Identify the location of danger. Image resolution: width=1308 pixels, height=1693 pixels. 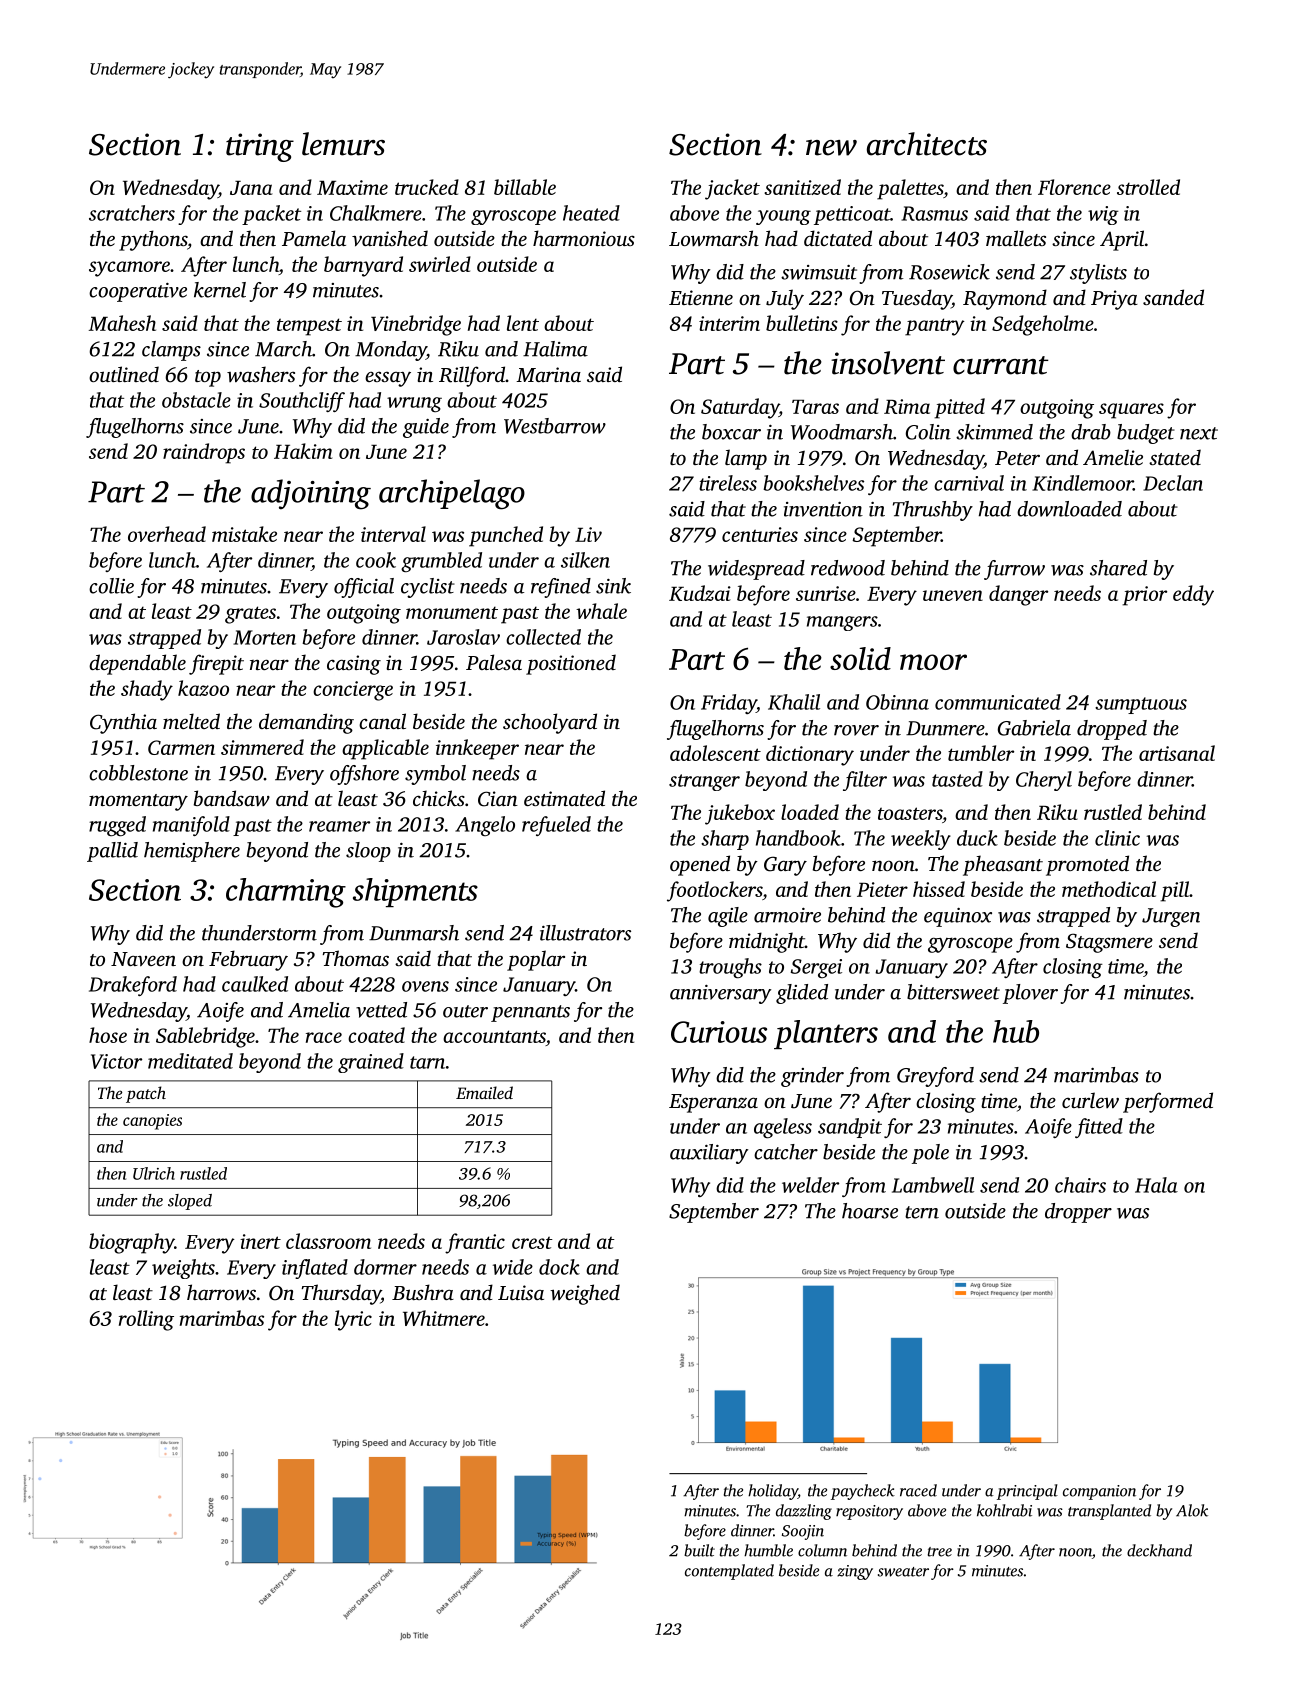
(1018, 595).
